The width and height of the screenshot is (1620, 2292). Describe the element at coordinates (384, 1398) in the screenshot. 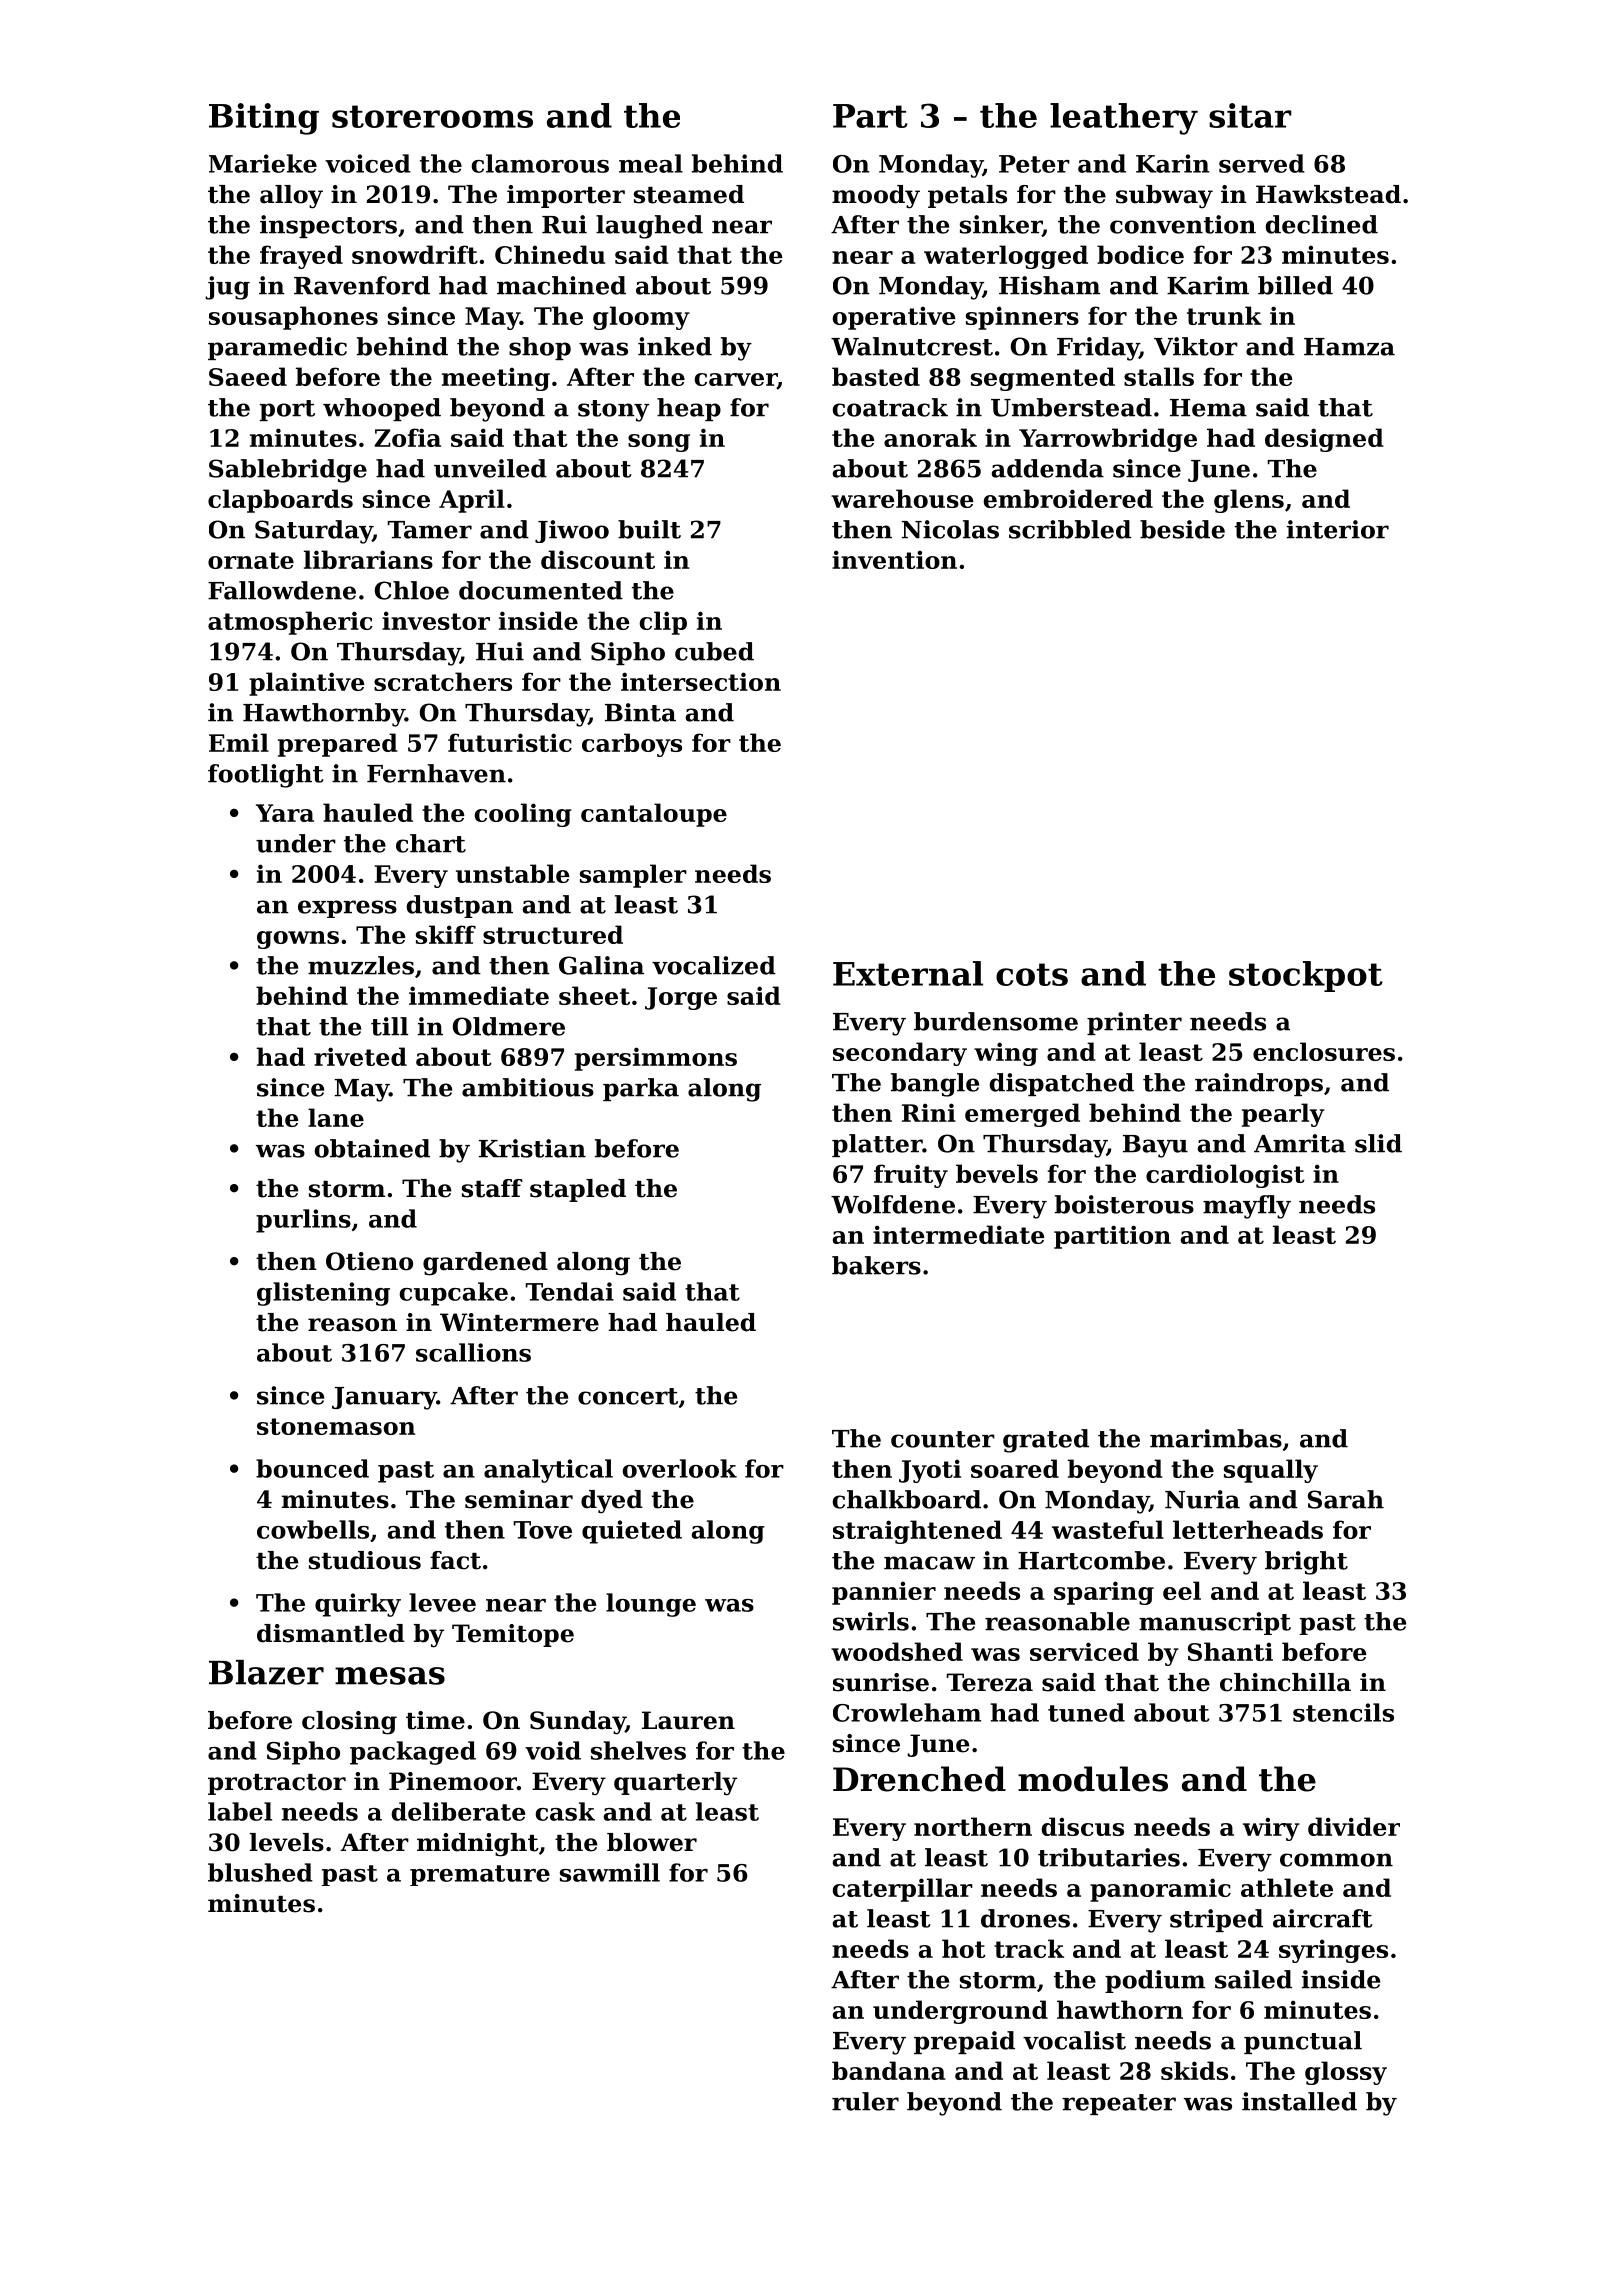

I see `January` at that location.
